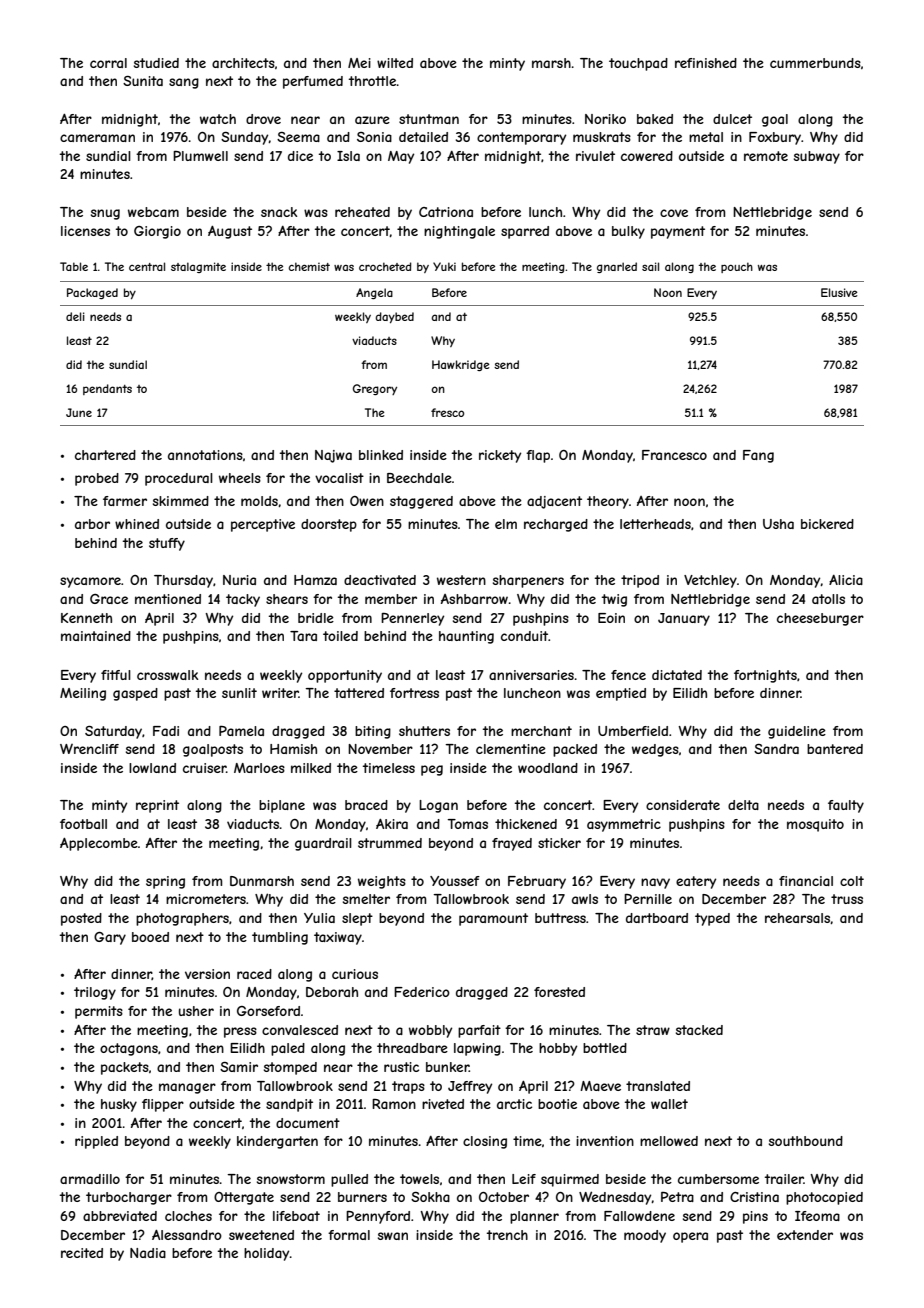  Describe the element at coordinates (156, 63) in the screenshot. I see `studied` at that location.
